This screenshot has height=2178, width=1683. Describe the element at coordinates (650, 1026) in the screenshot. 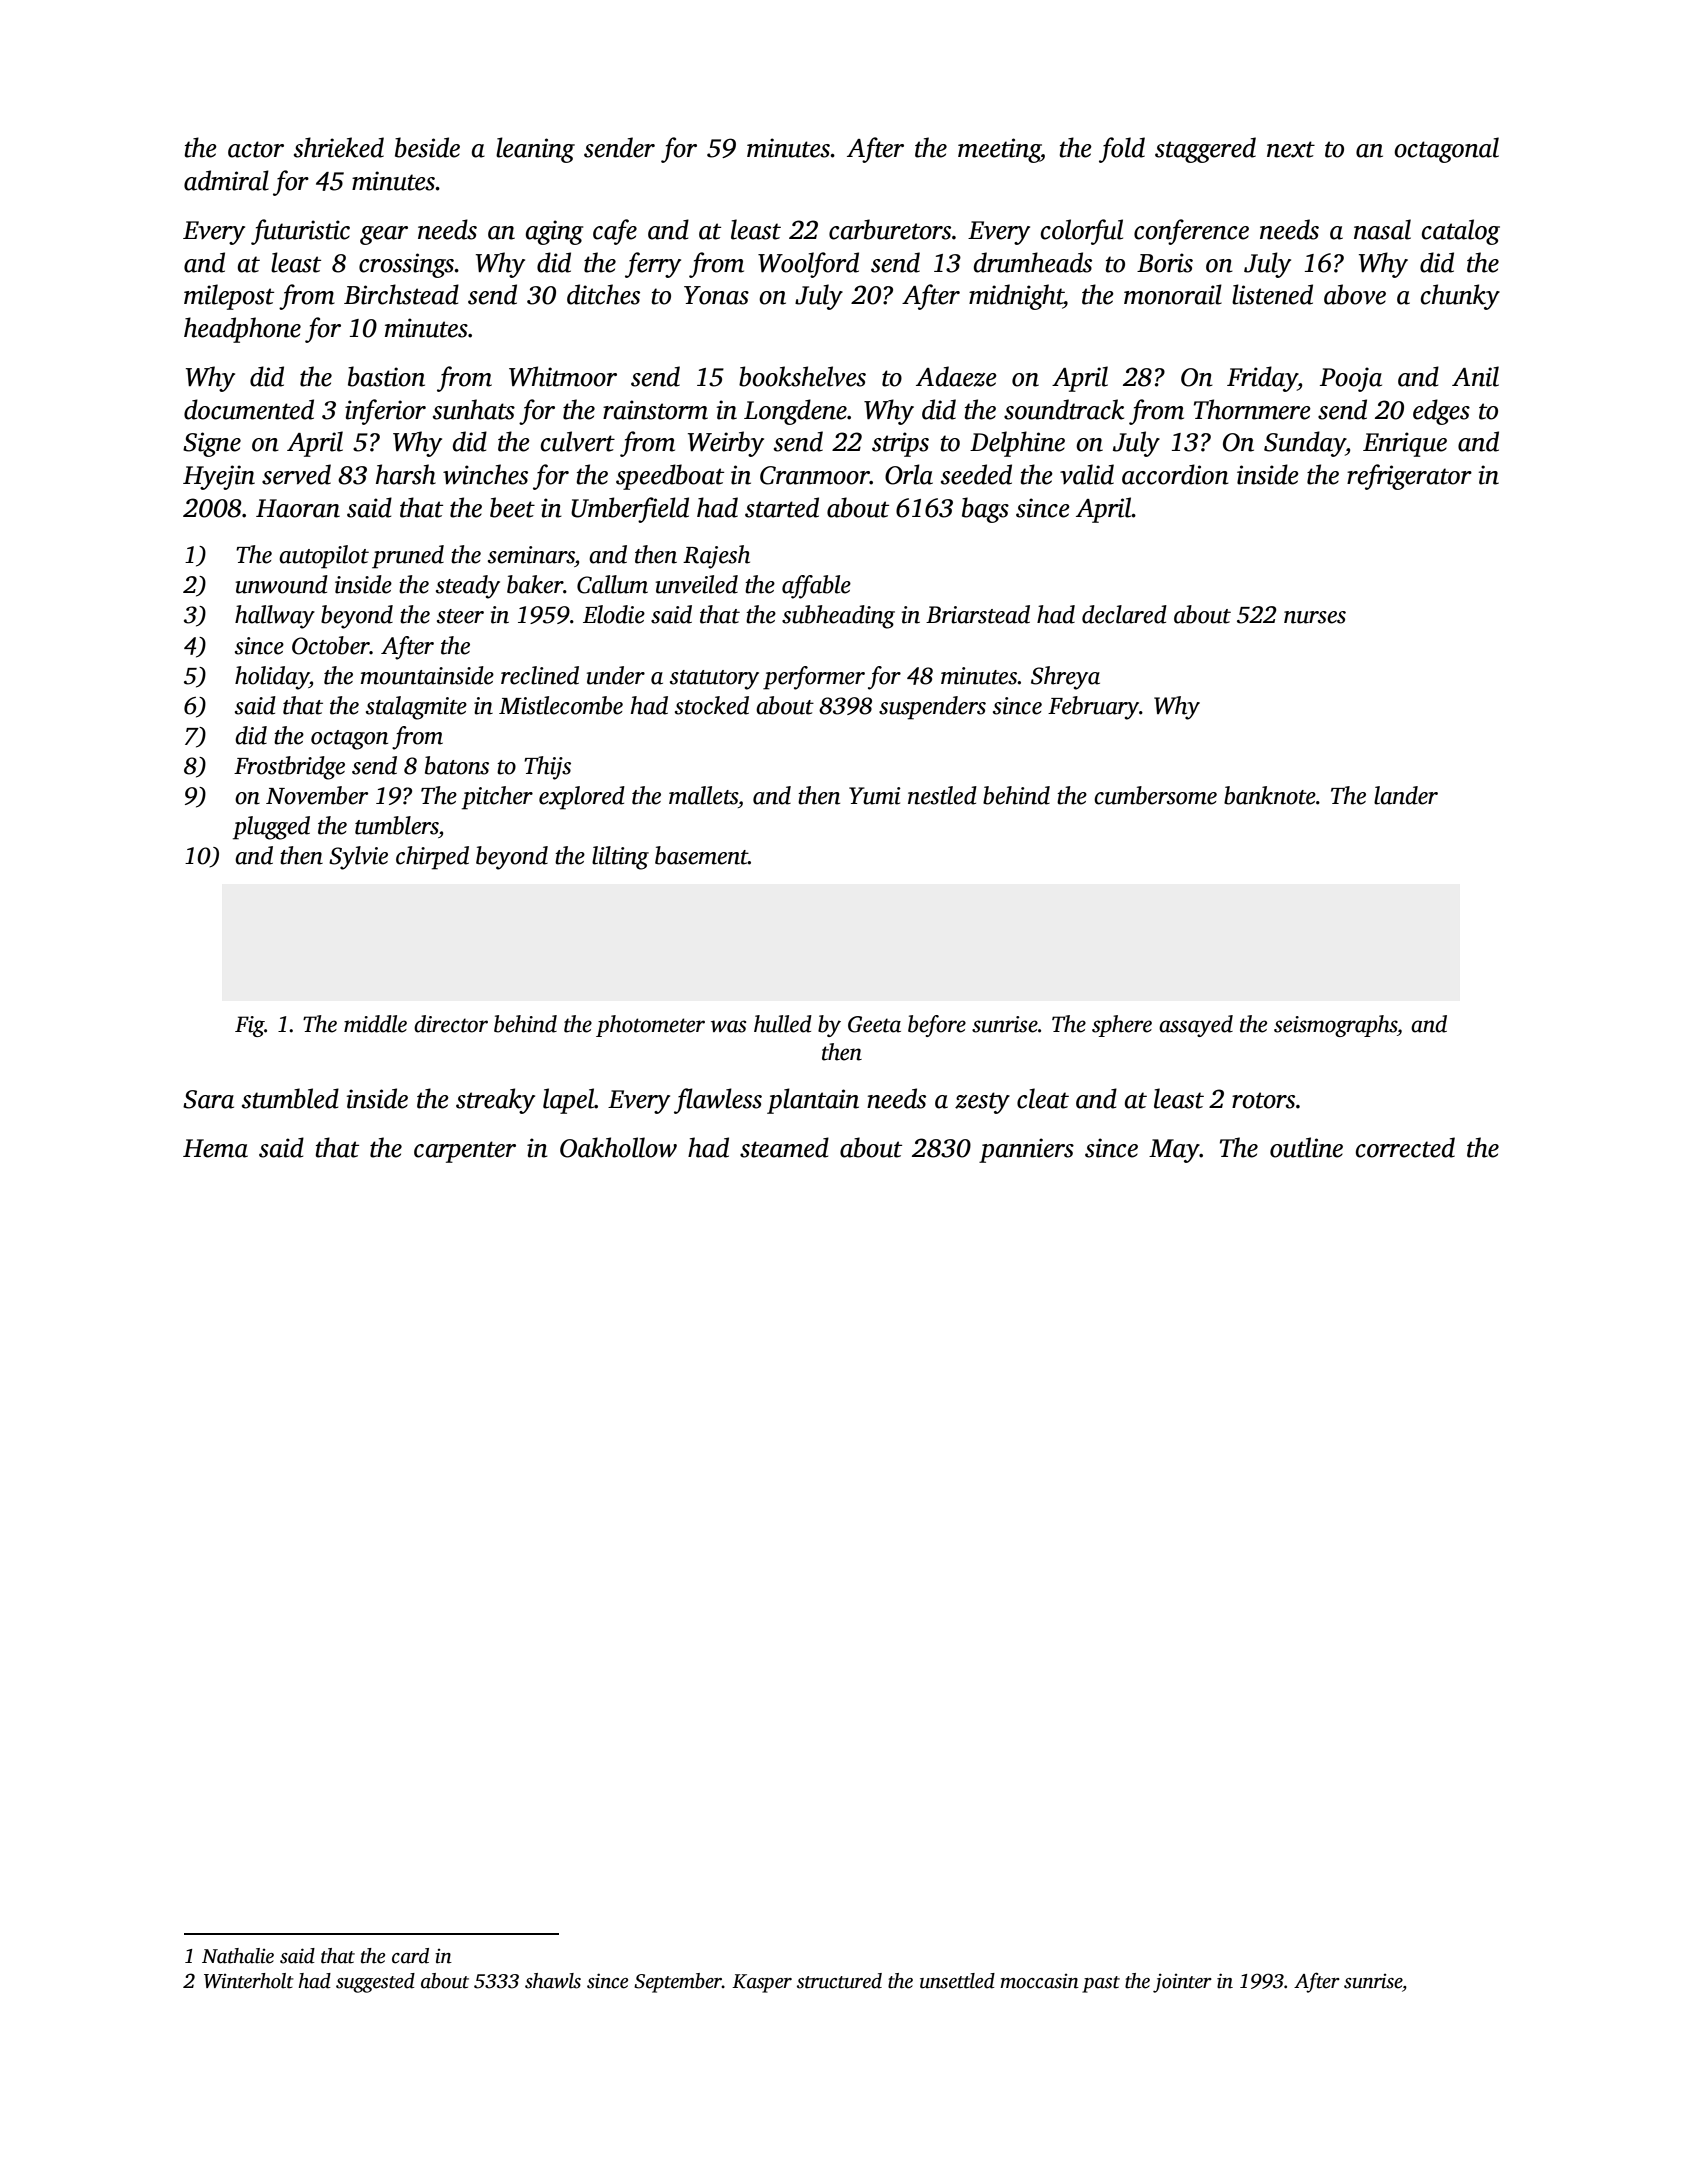

I see `photometer` at that location.
